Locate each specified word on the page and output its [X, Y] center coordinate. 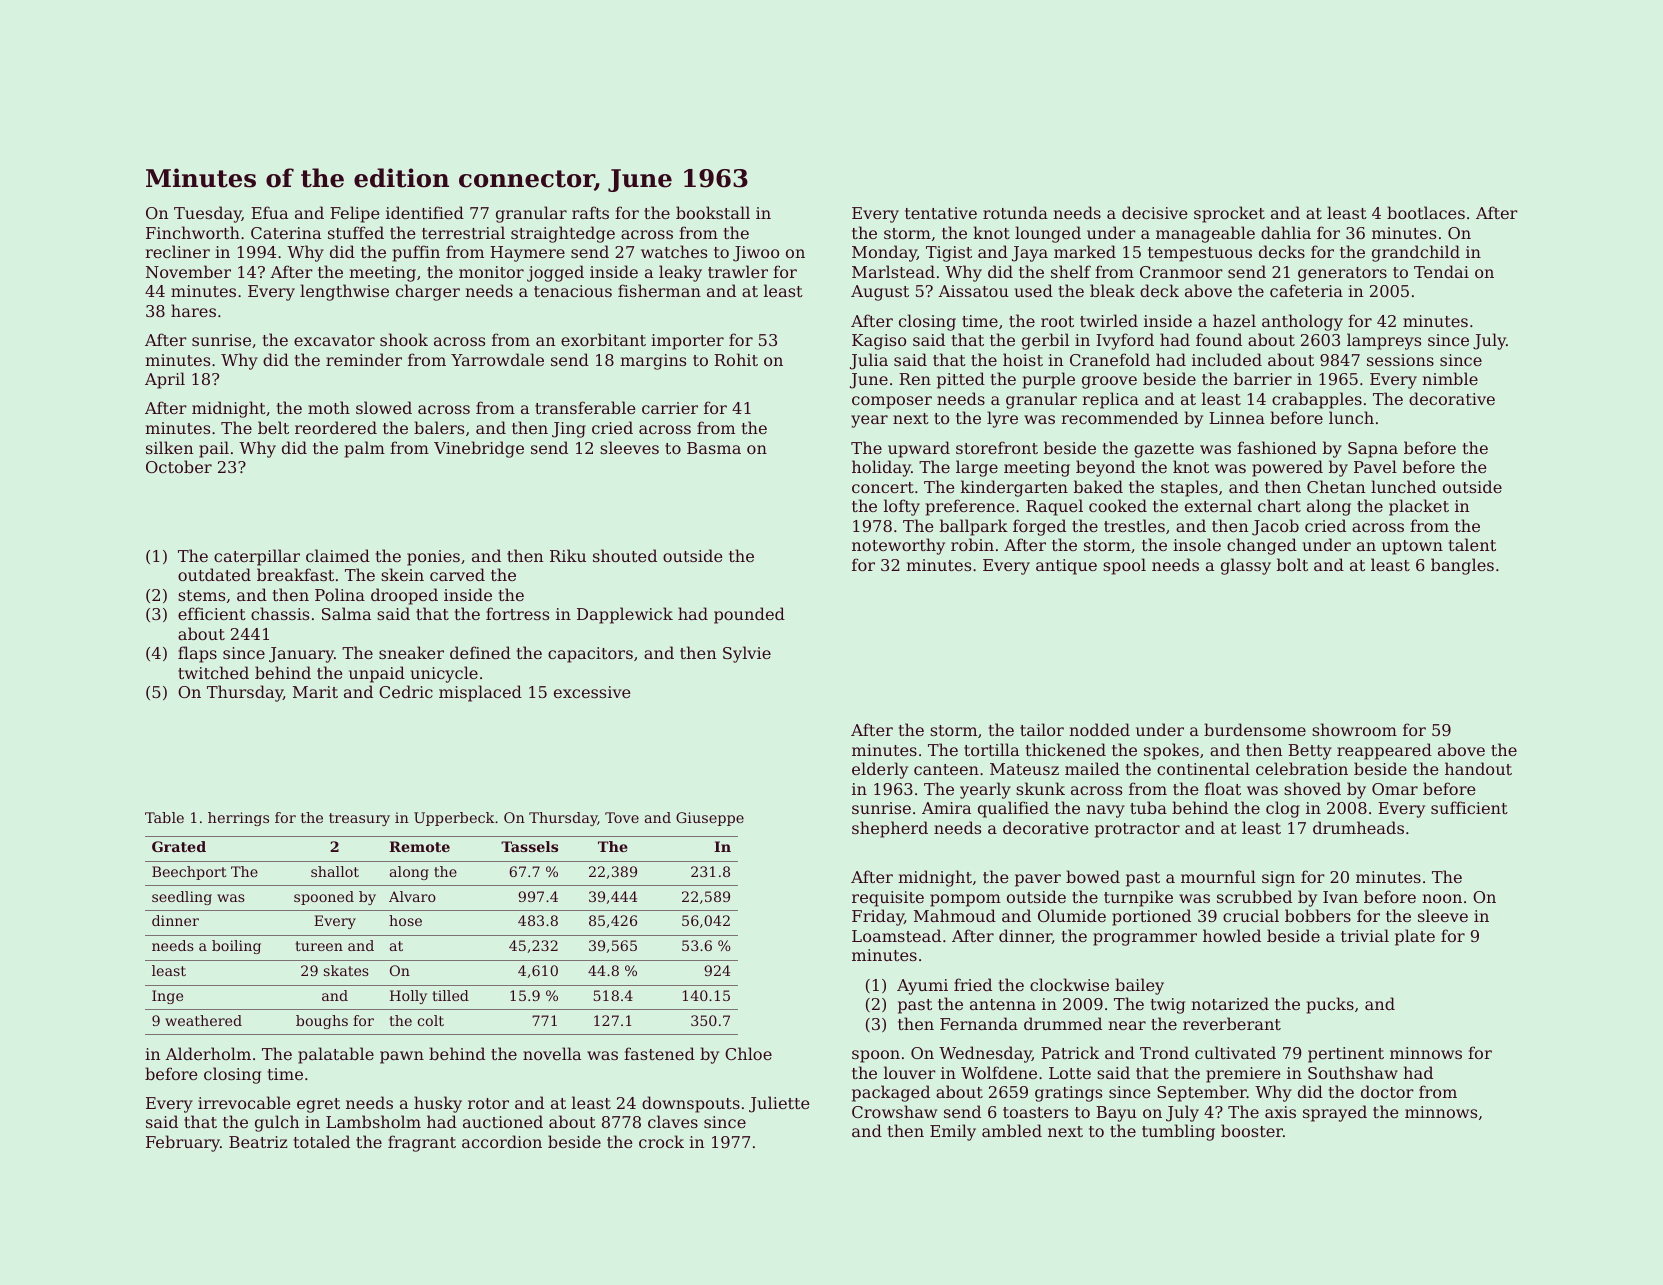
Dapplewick [625, 615]
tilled [450, 995]
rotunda [1015, 212]
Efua [269, 212]
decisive [1155, 212]
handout [1478, 768]
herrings [238, 819]
